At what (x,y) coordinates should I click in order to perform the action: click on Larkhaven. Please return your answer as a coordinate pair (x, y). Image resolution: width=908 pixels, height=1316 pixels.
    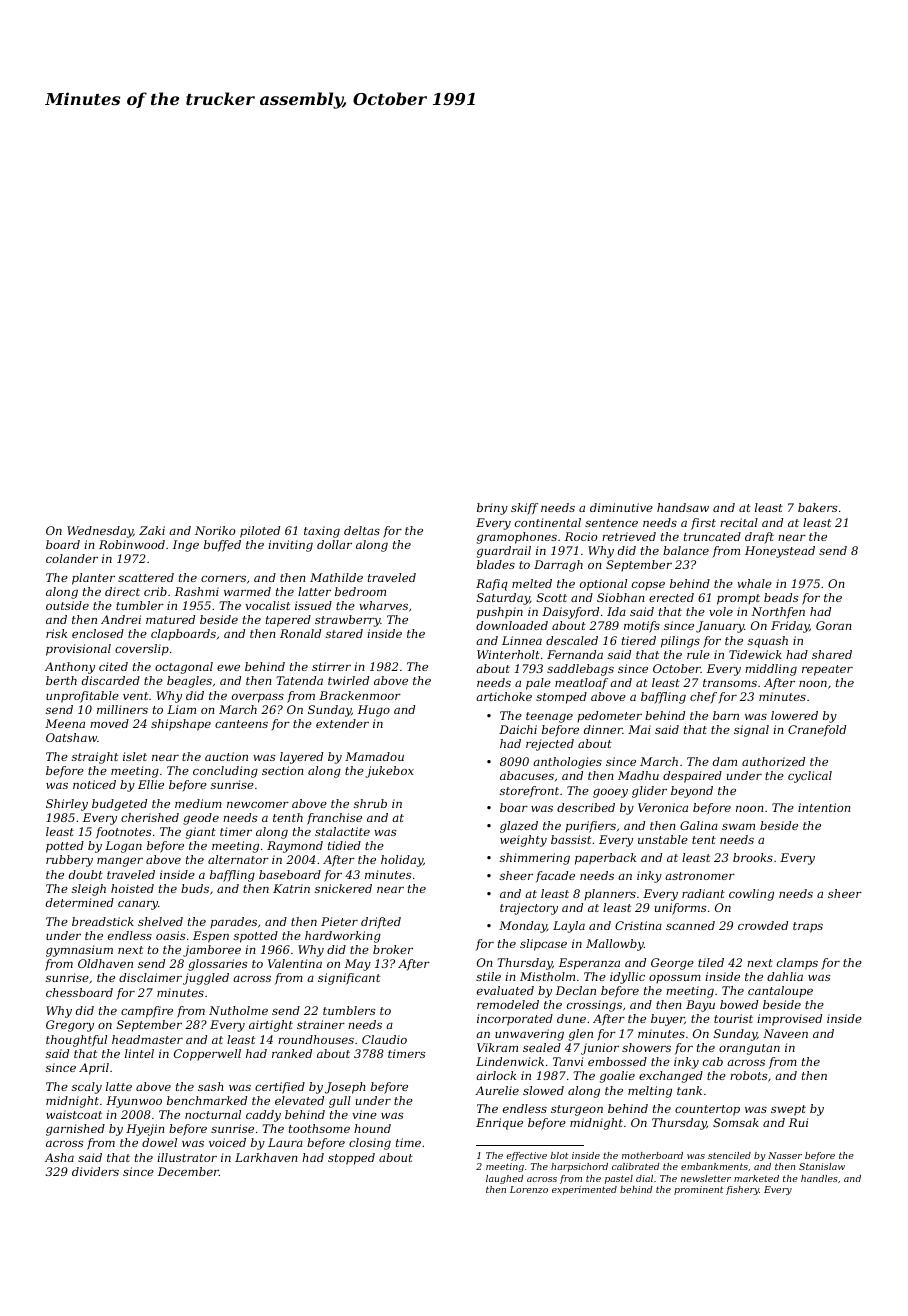
    Looking at the image, I should click on (266, 1157).
